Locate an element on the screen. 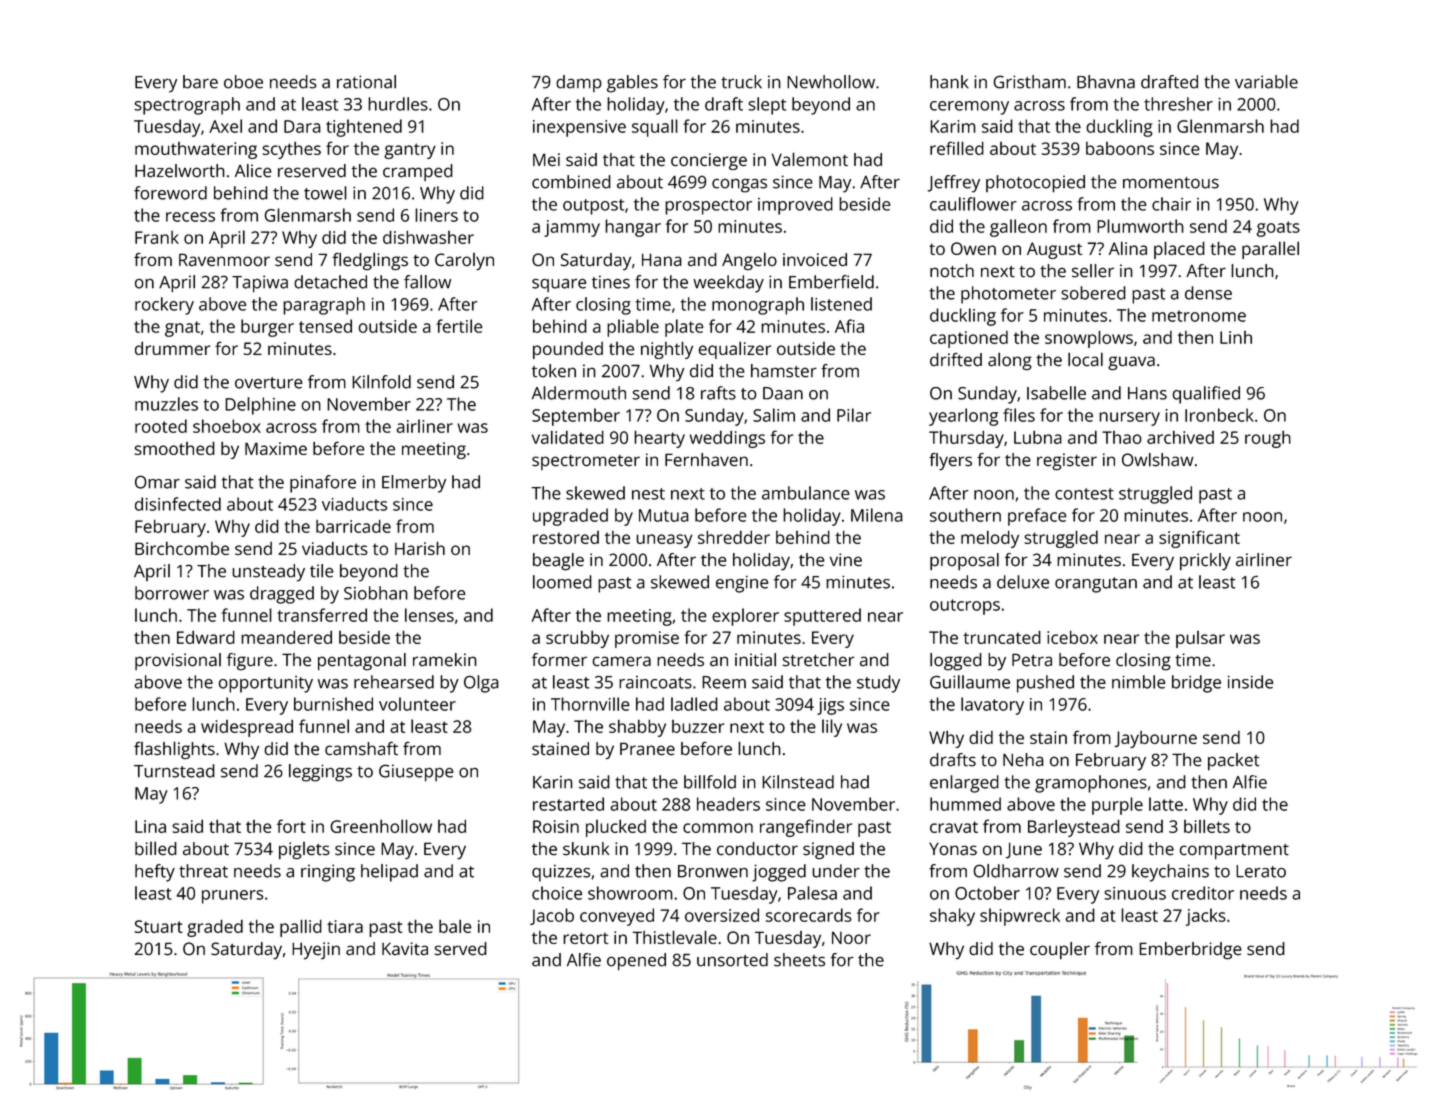 The width and height of the screenshot is (1436, 1110). Lubna is located at coordinates (1038, 437).
